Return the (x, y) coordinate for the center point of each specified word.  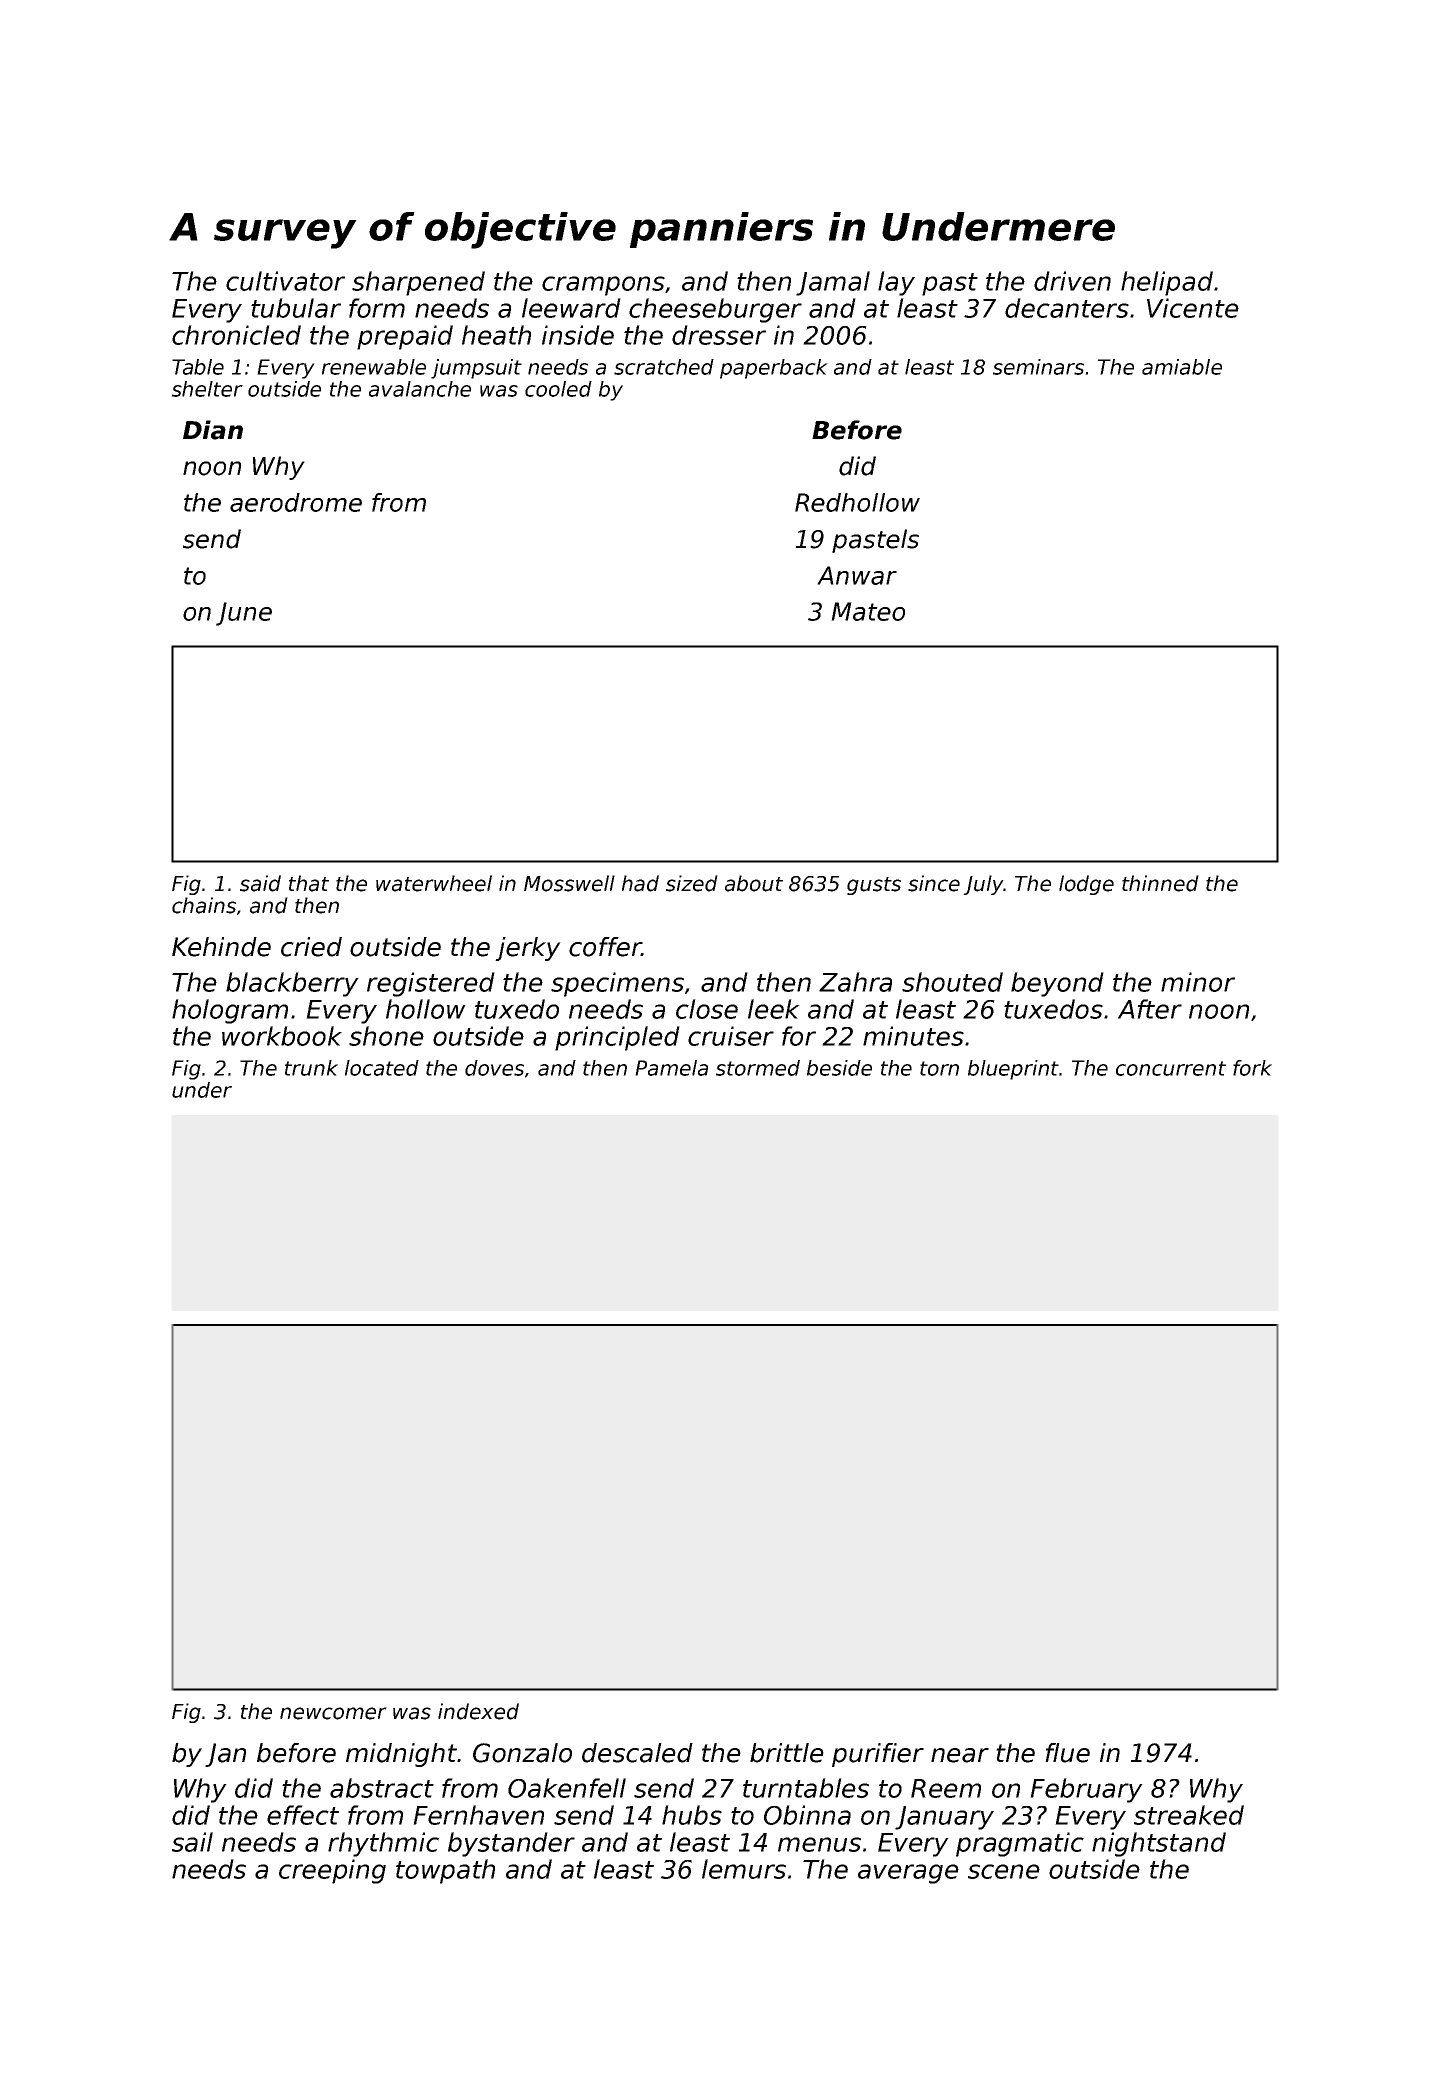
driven (1072, 281)
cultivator (285, 281)
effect (303, 1815)
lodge (1086, 885)
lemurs (744, 1869)
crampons (603, 286)
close (707, 1009)
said (260, 883)
